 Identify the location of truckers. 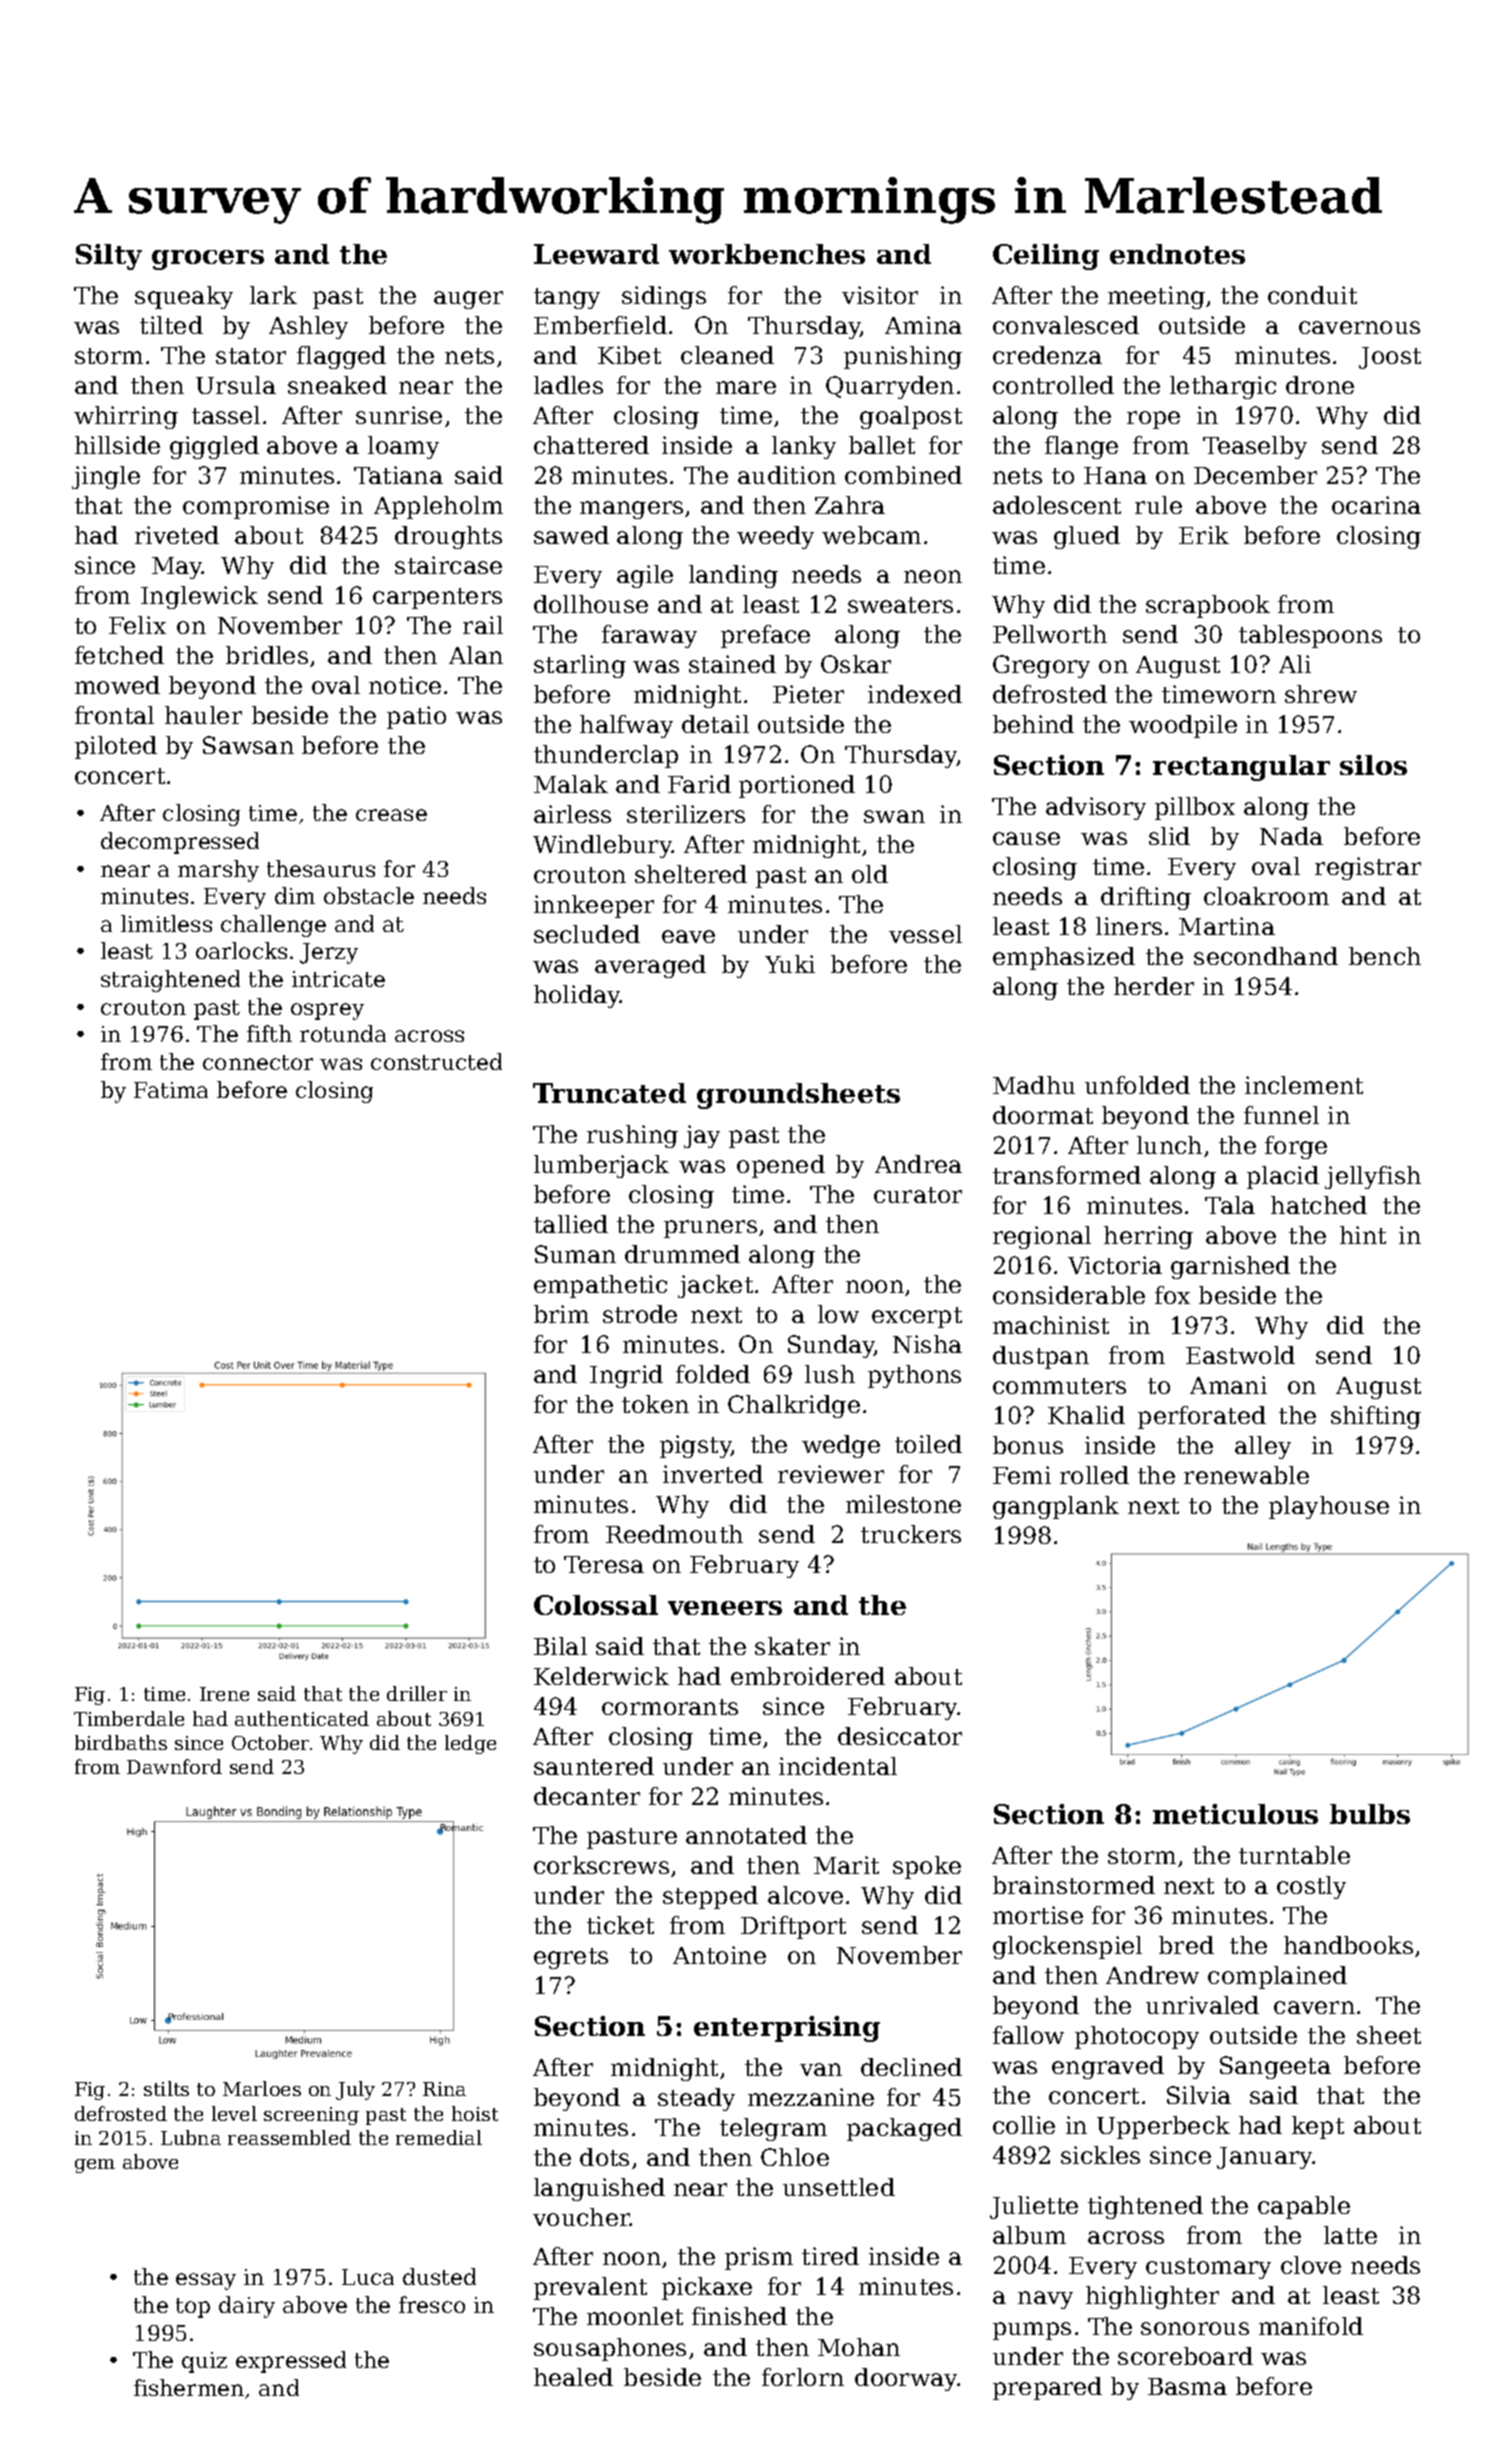
(911, 1534).
